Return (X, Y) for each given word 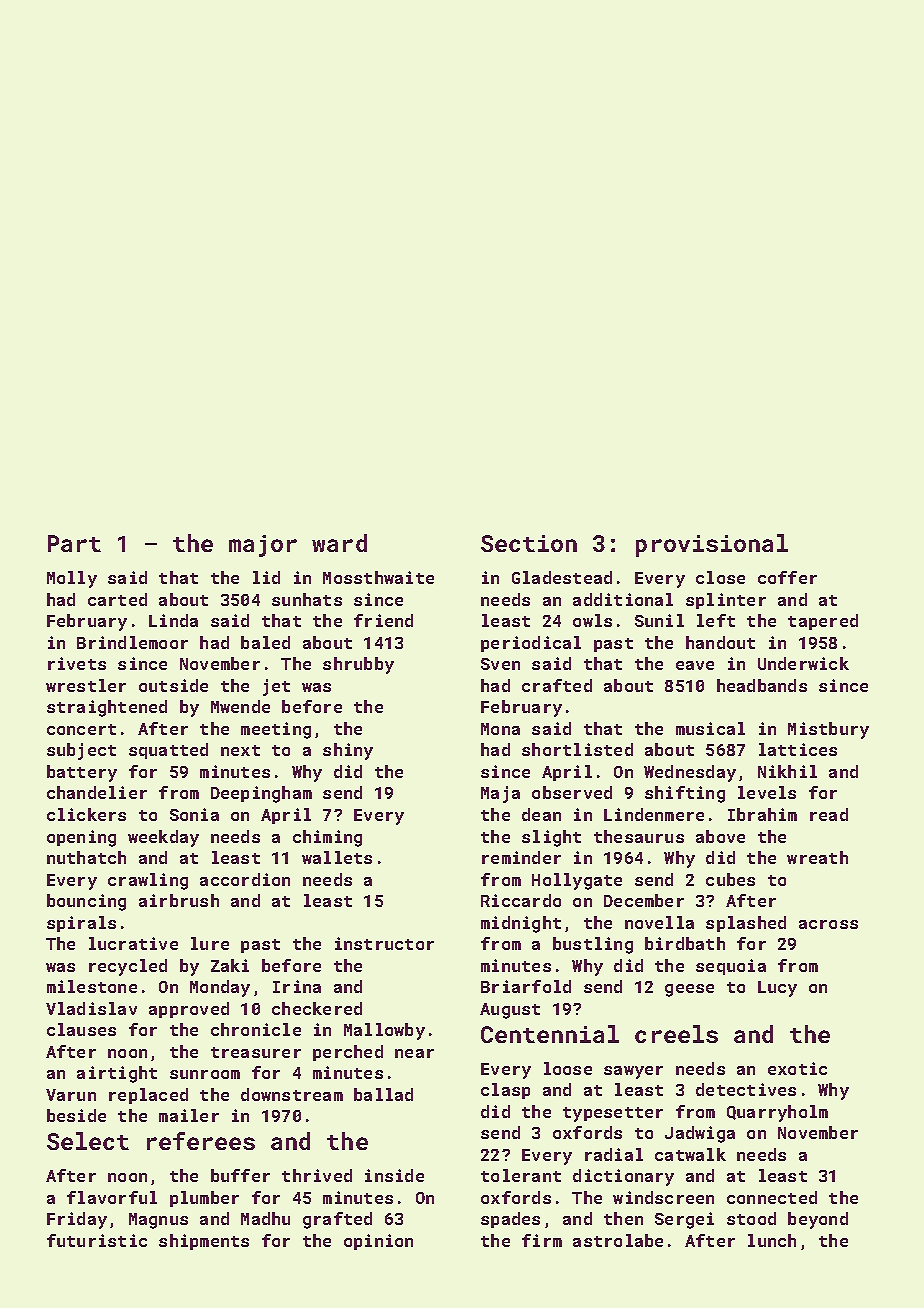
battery (82, 773)
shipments (204, 1242)
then (623, 1218)
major (263, 546)
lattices (798, 749)
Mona (500, 729)
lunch (772, 1240)
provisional (712, 545)
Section (529, 543)
